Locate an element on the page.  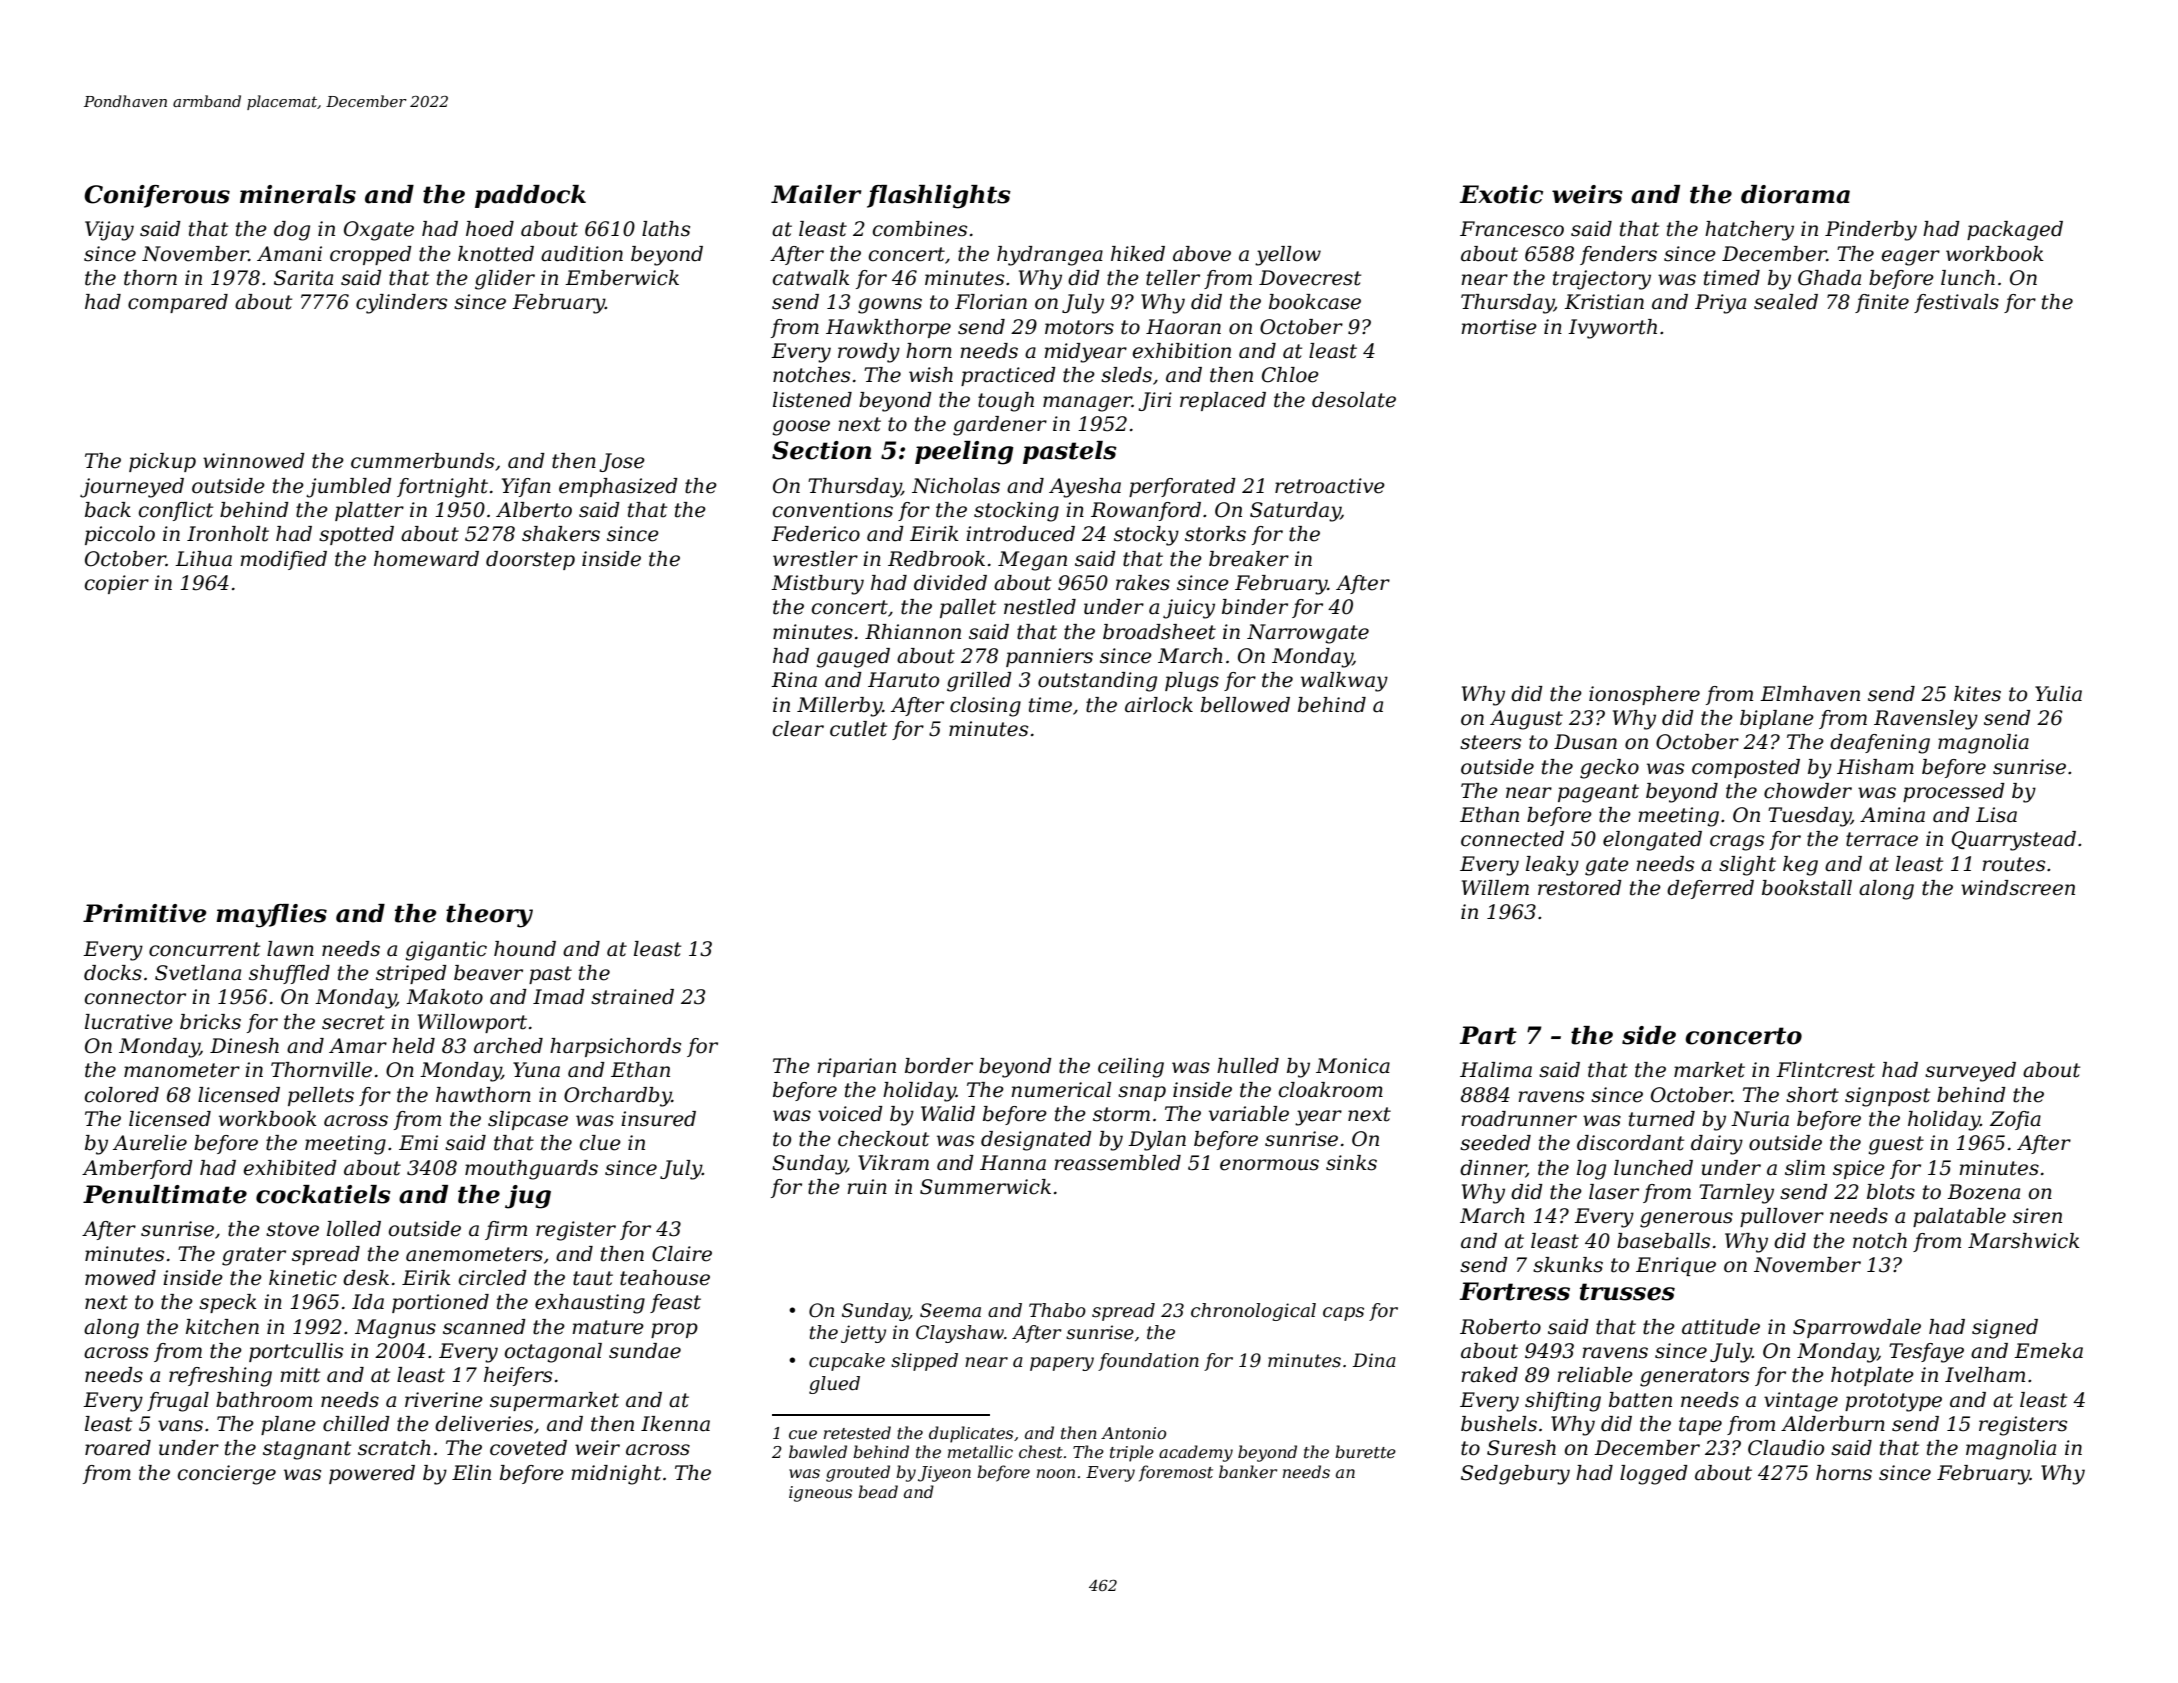
Bozena is located at coordinates (1983, 1192).
